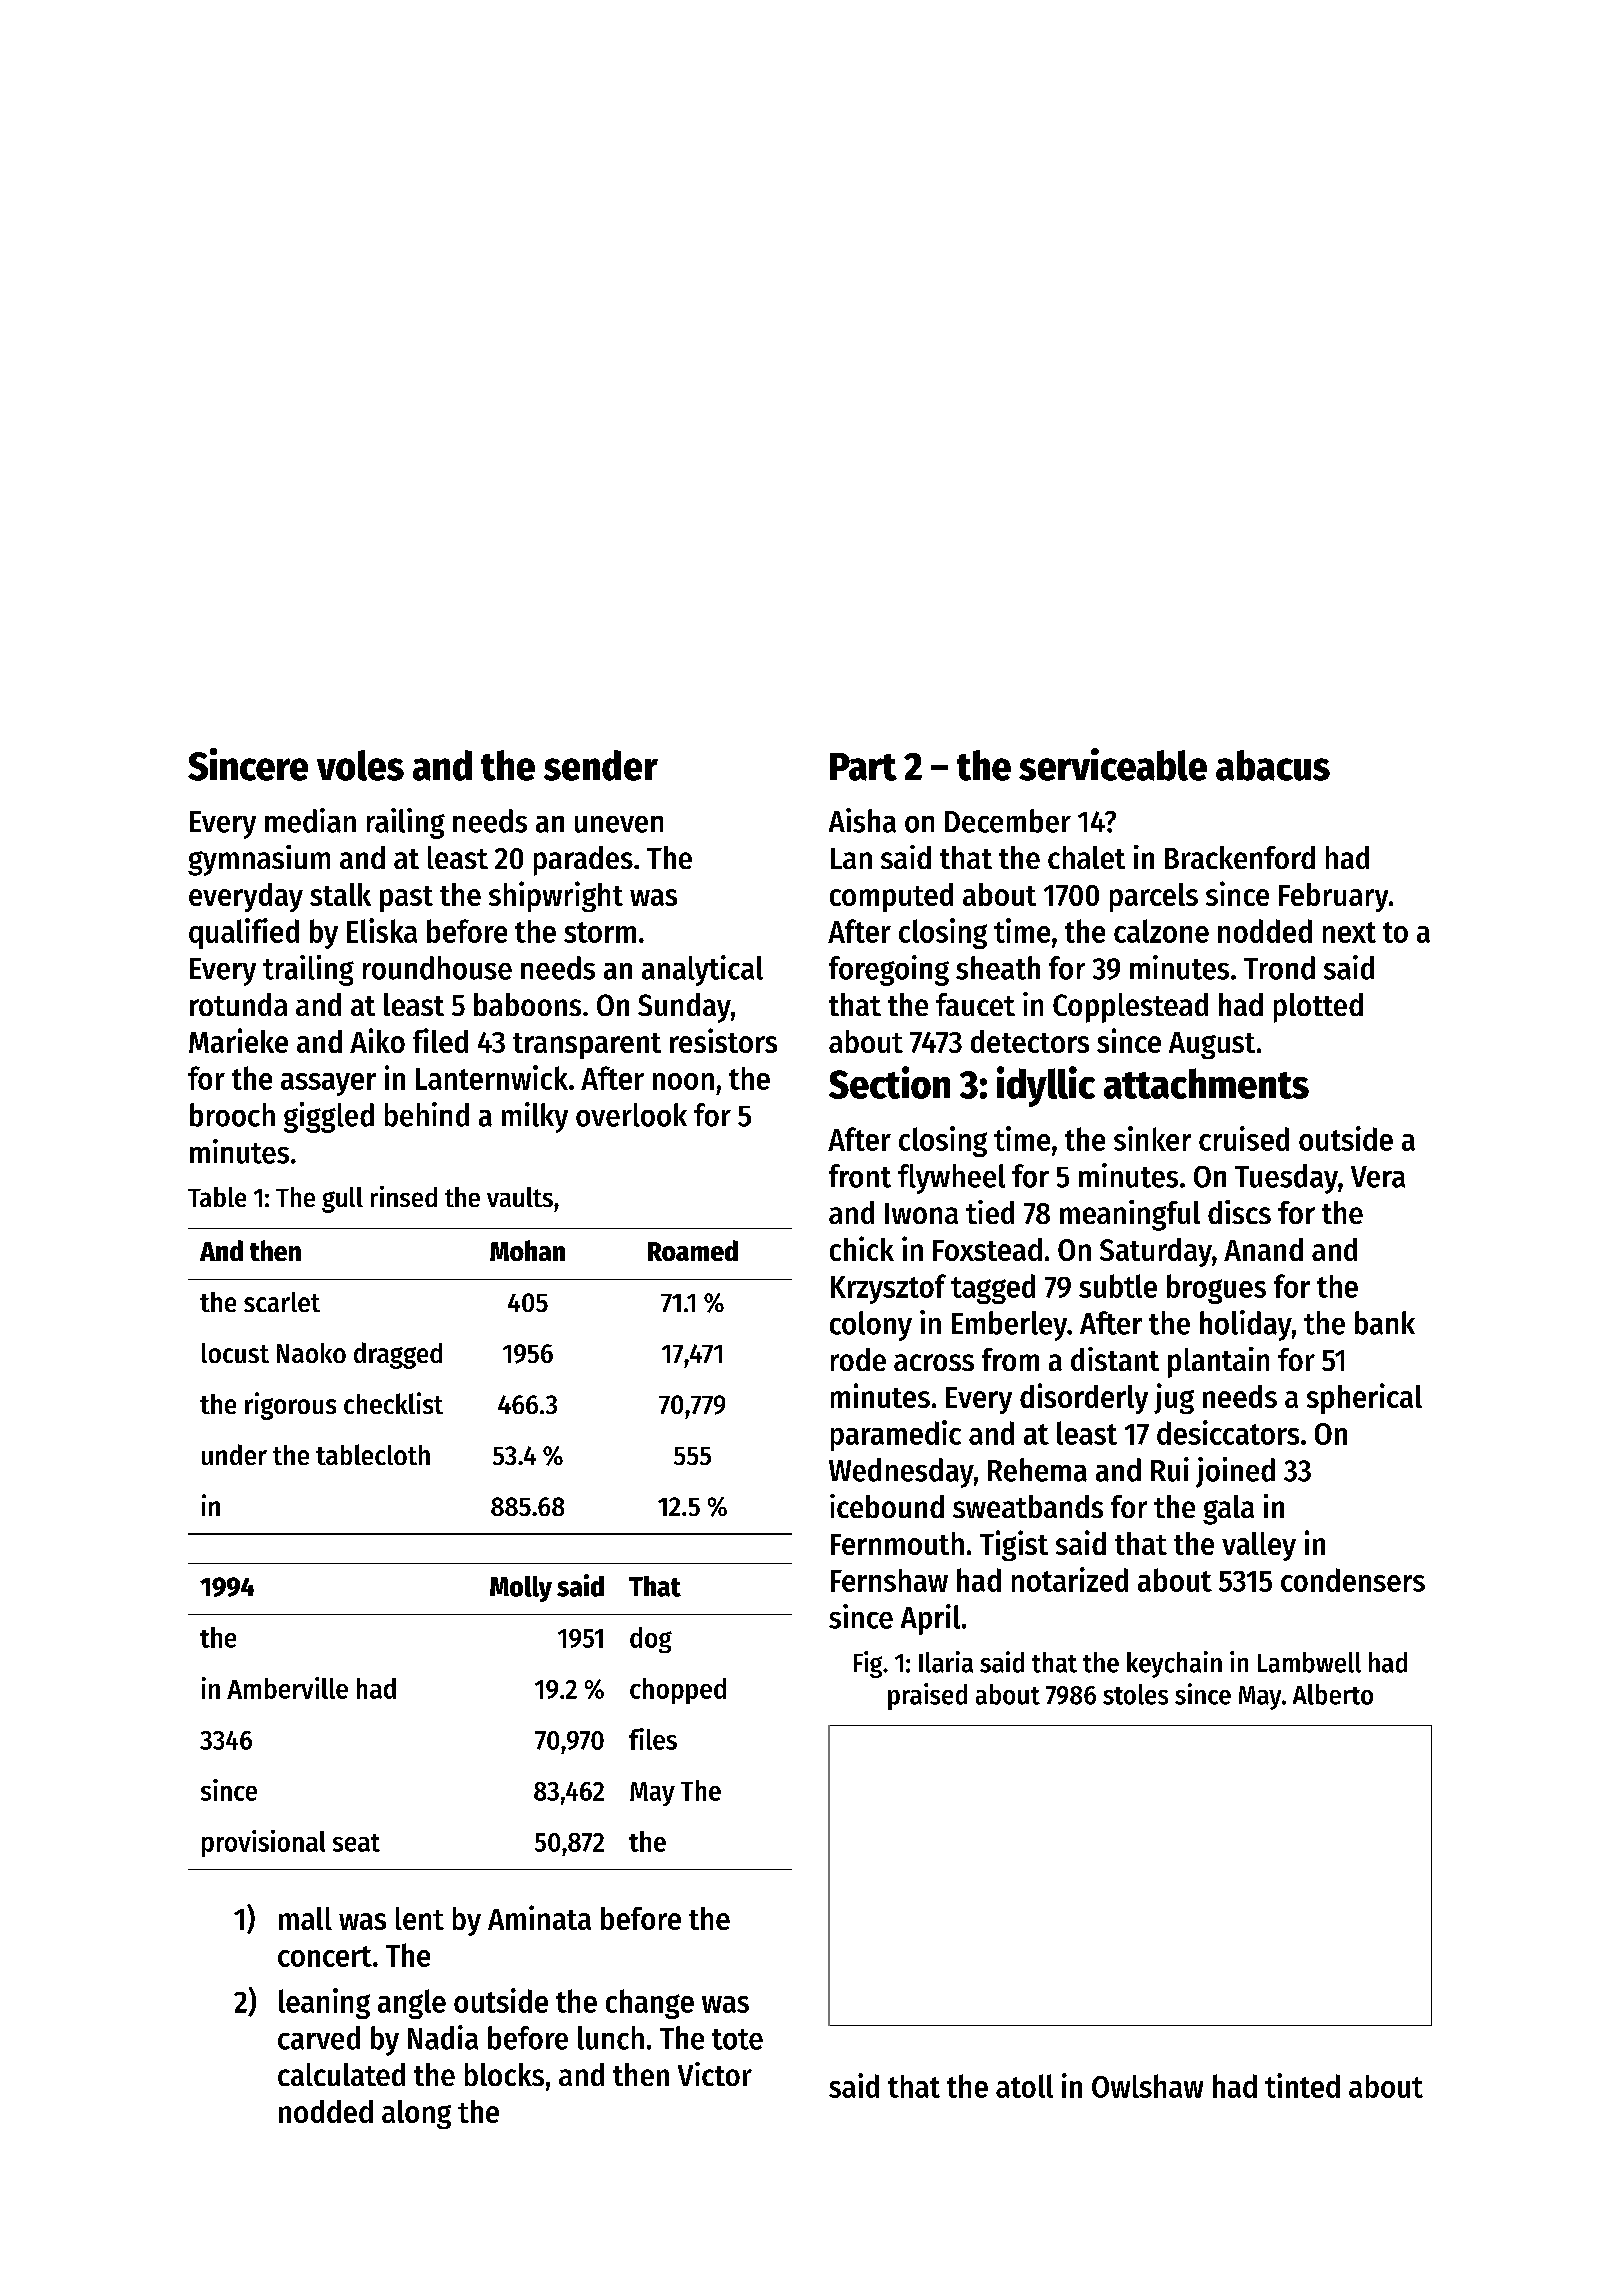 This screenshot has width=1620, height=2292. Describe the element at coordinates (282, 1302) in the screenshot. I see `scarlet` at that location.
